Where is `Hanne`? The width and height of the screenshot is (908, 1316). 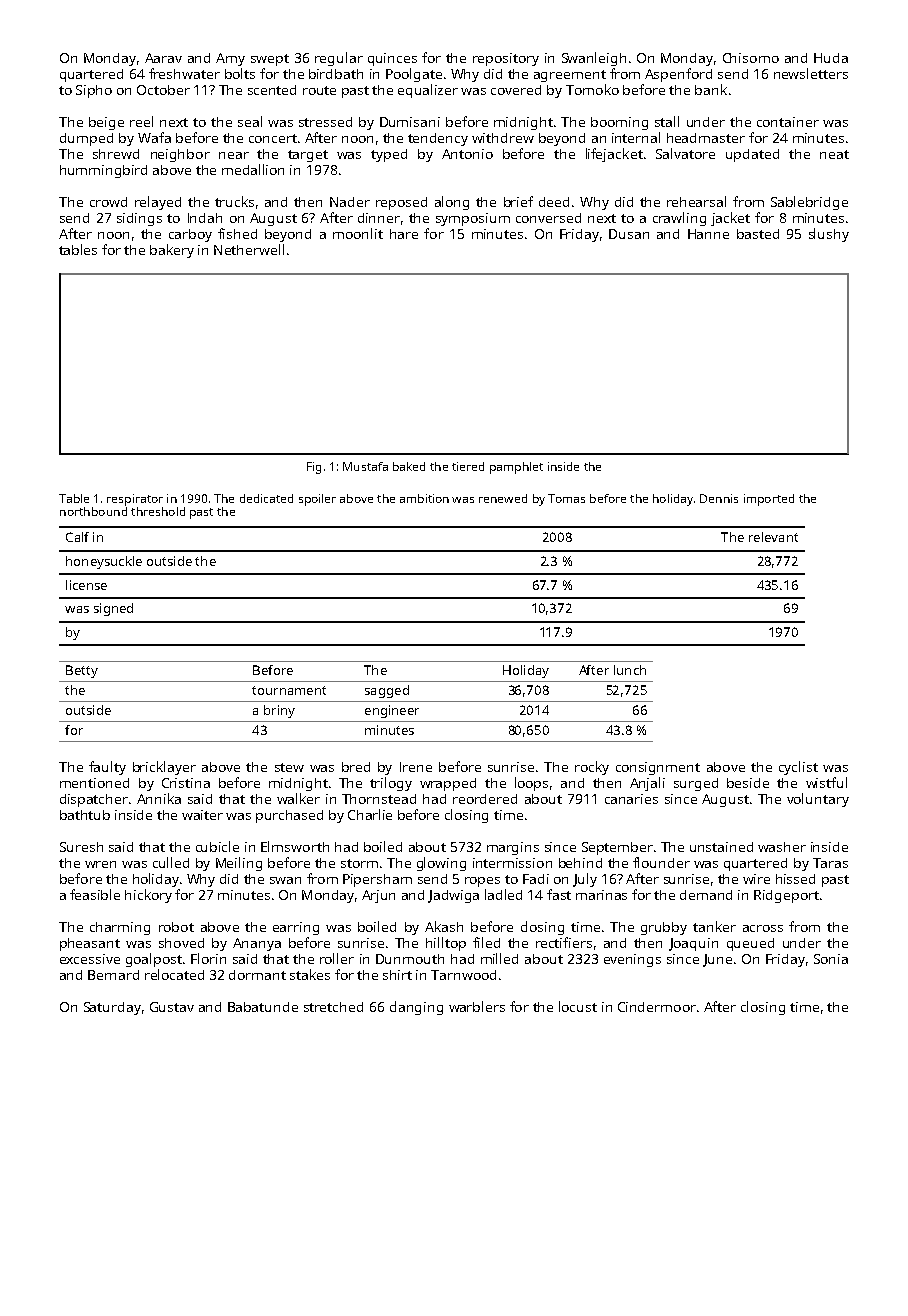
Hanne is located at coordinates (708, 234).
